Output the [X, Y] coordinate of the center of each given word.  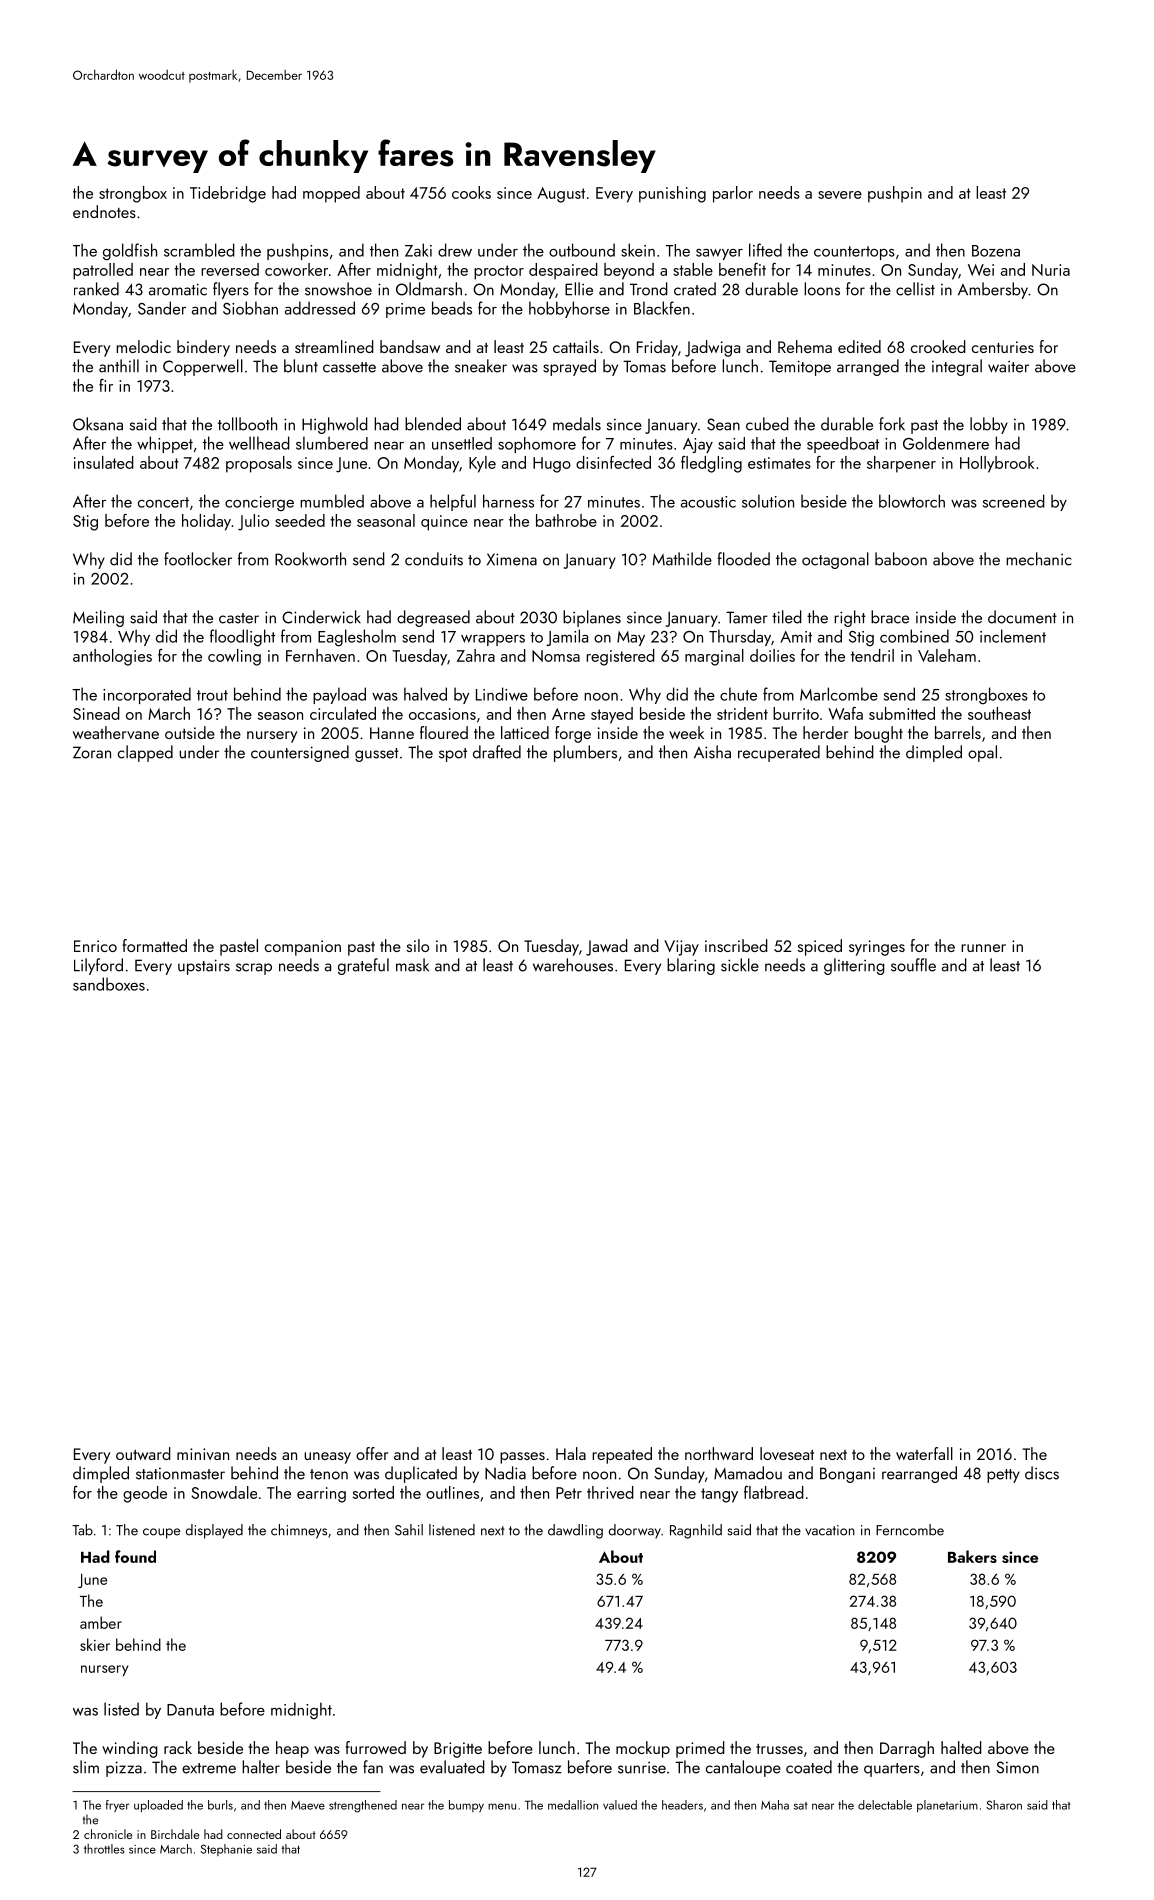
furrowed [376, 1747]
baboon [901, 559]
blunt [301, 366]
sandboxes [109, 984]
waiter [1008, 367]
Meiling [98, 618]
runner [983, 948]
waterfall [924, 1453]
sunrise [642, 1768]
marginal [714, 657]
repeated [622, 1455]
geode [145, 1494]
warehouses [573, 965]
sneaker [481, 366]
